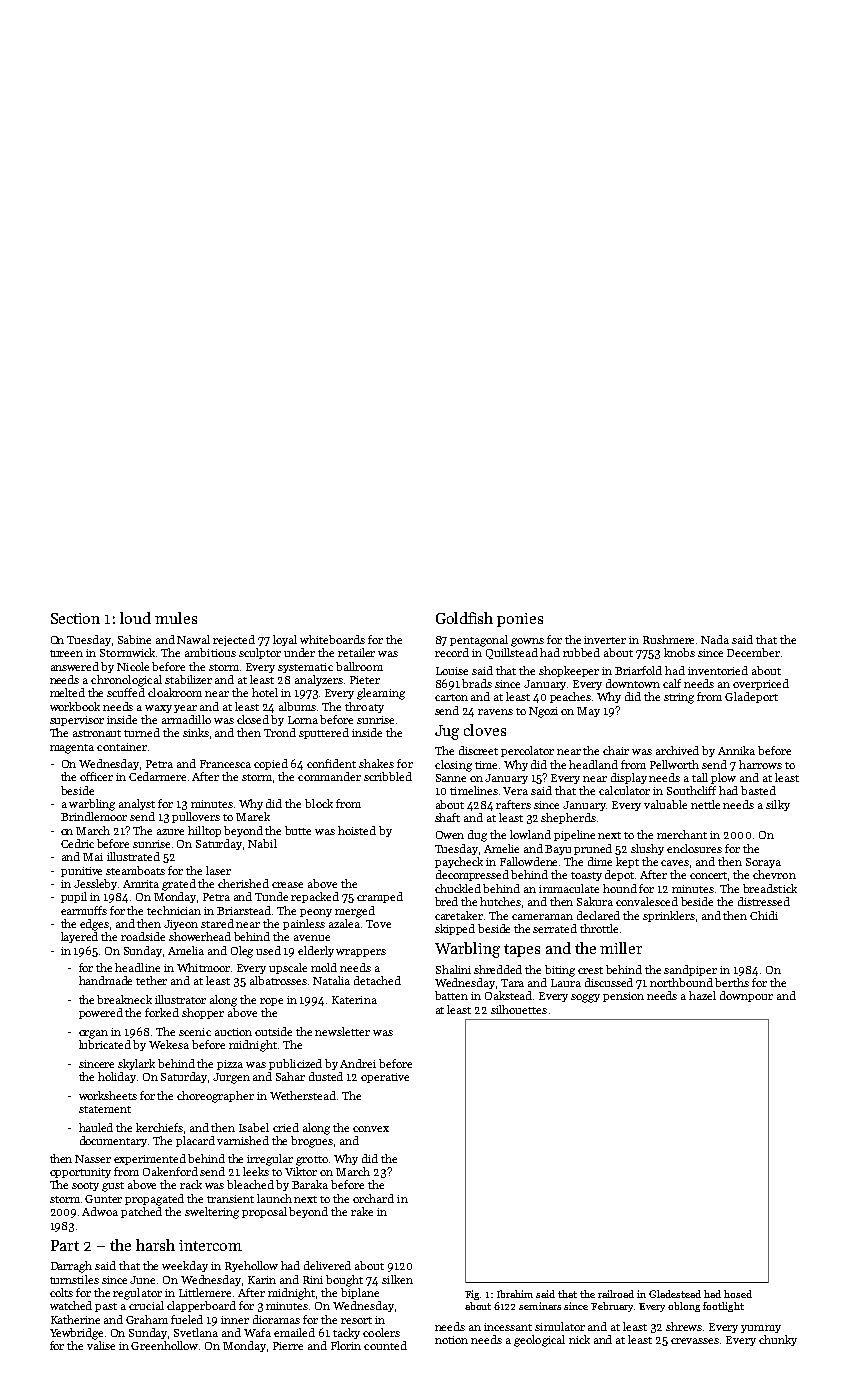  What do you see at coordinates (695, 1341) in the screenshot?
I see `crevasses` at bounding box center [695, 1341].
